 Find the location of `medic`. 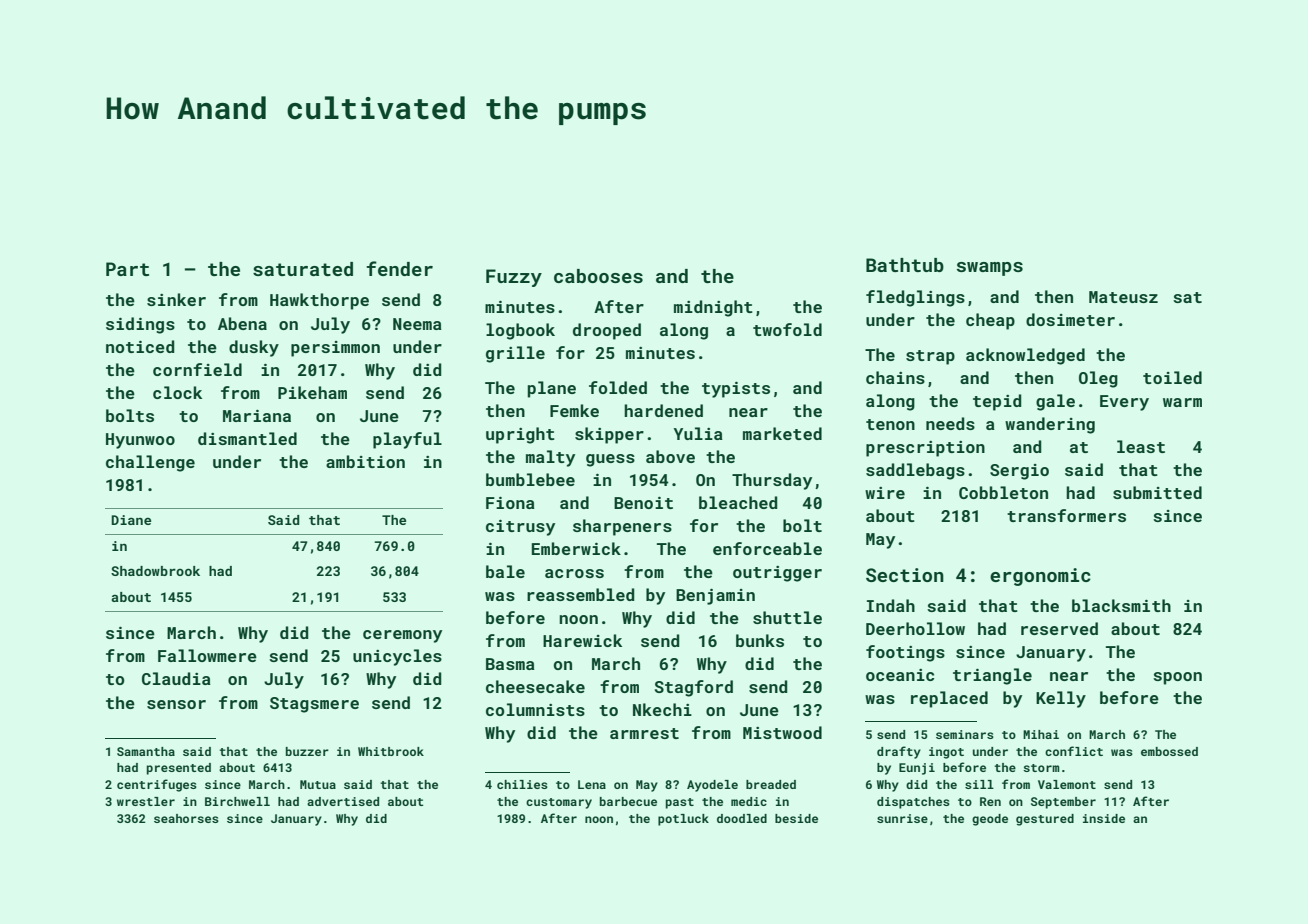

medic is located at coordinates (749, 801).
